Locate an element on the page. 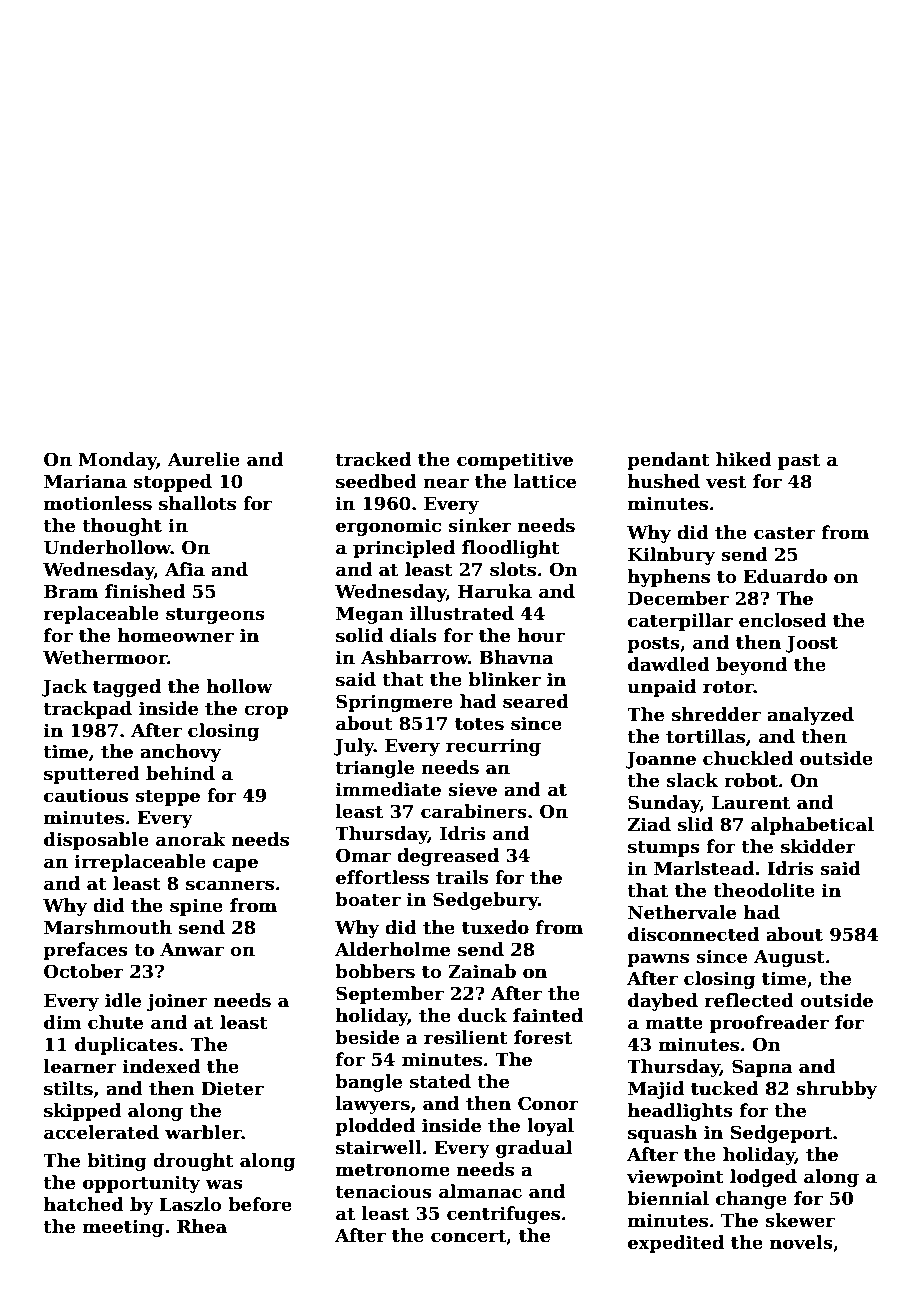 The image size is (924, 1308). anchovy is located at coordinates (180, 753).
